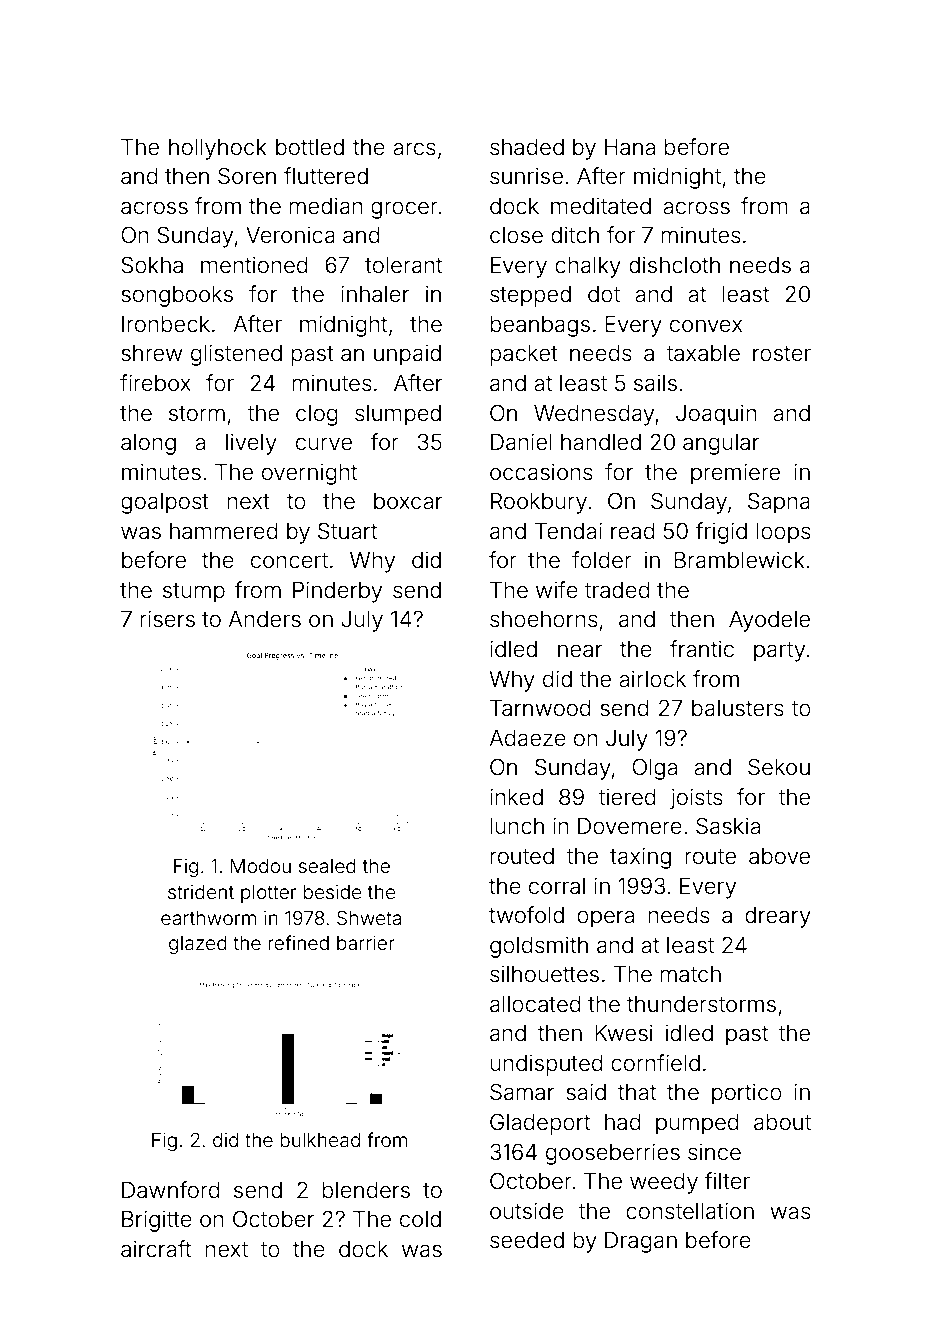  Describe the element at coordinates (156, 1249) in the document. I see `aircraft` at that location.
